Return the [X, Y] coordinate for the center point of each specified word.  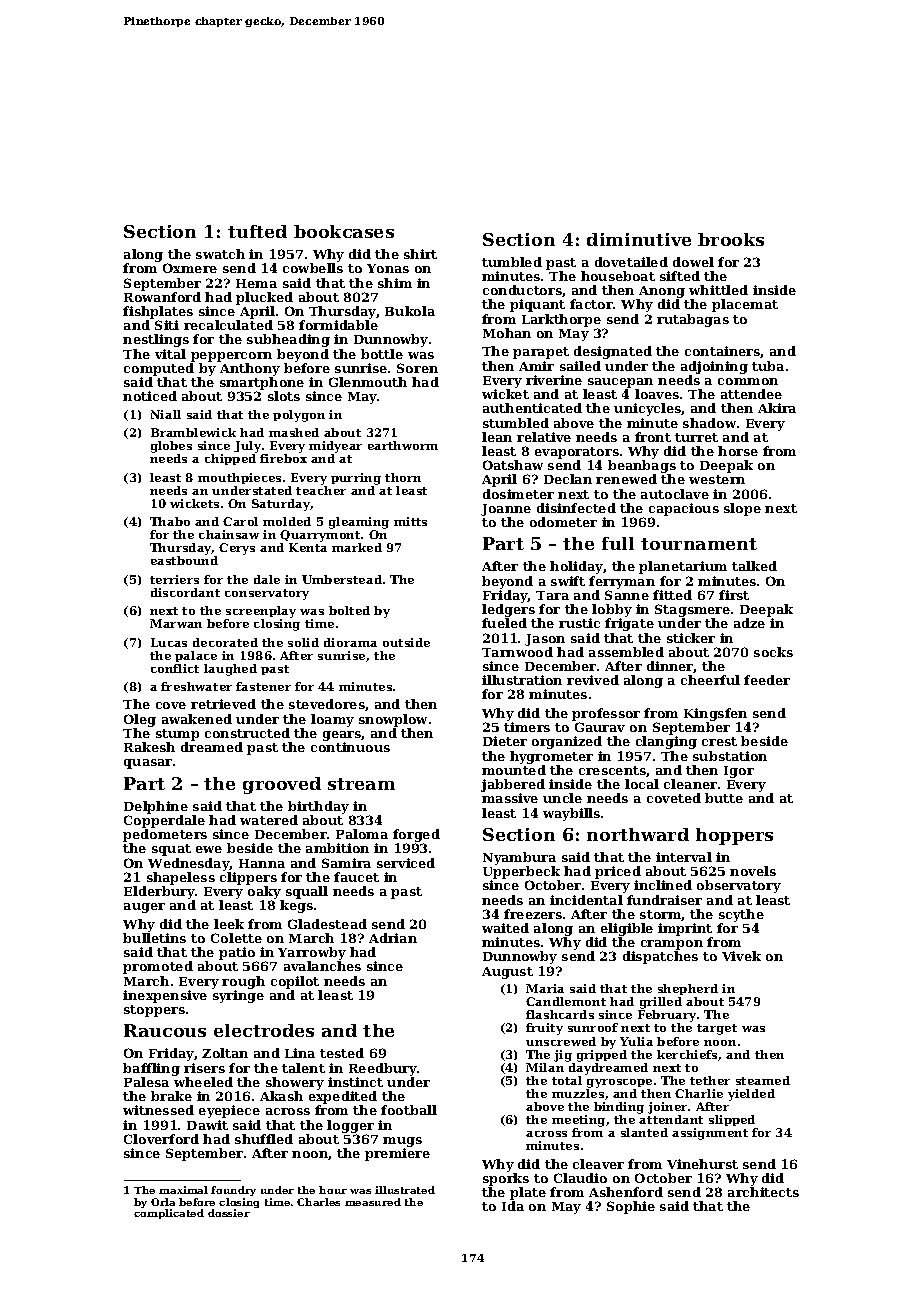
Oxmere [190, 268]
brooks [731, 239]
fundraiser [664, 900]
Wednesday [189, 864]
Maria [545, 988]
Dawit [207, 1125]
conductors [522, 290]
